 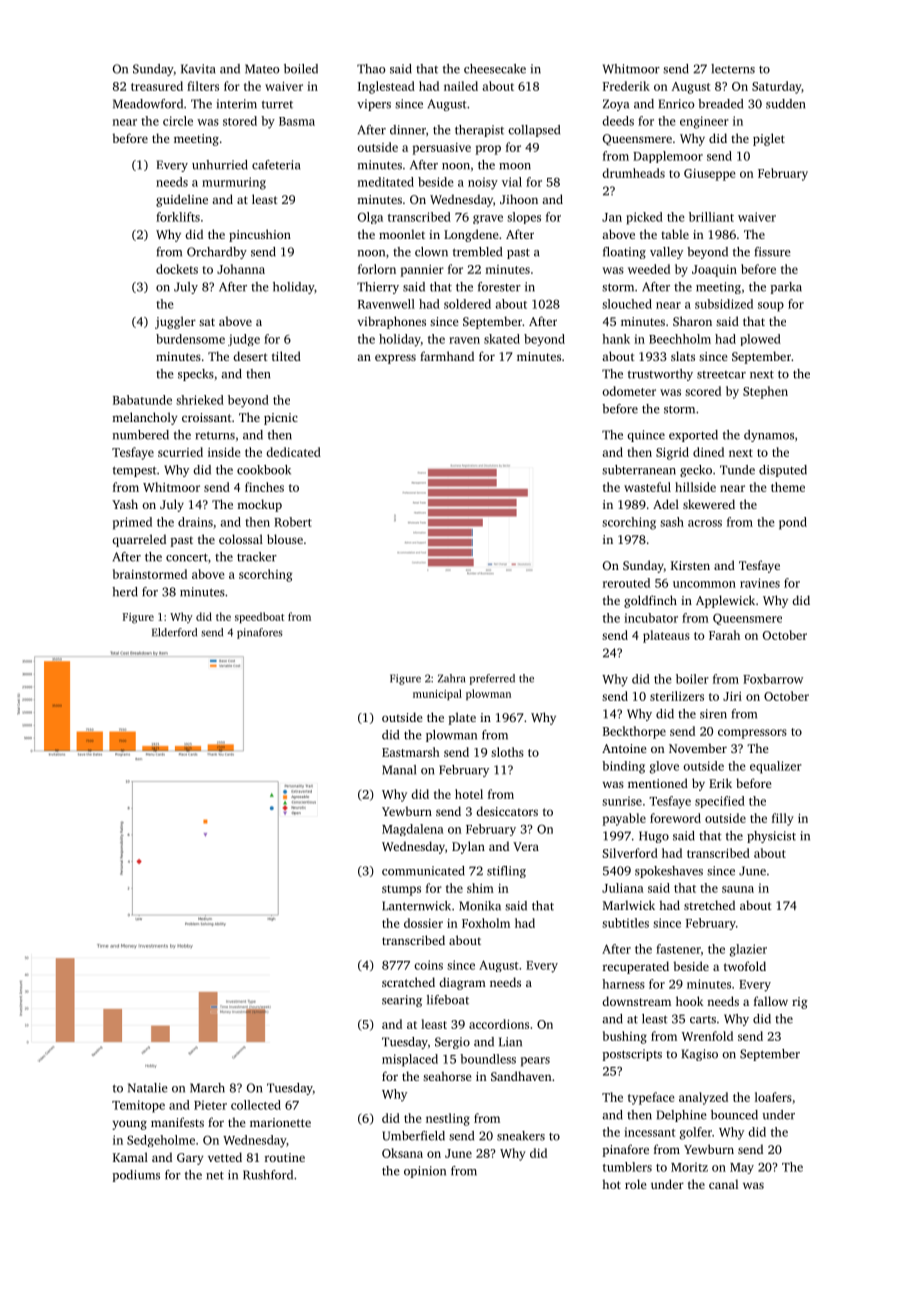 I want to click on opinion, so click(x=425, y=1172).
